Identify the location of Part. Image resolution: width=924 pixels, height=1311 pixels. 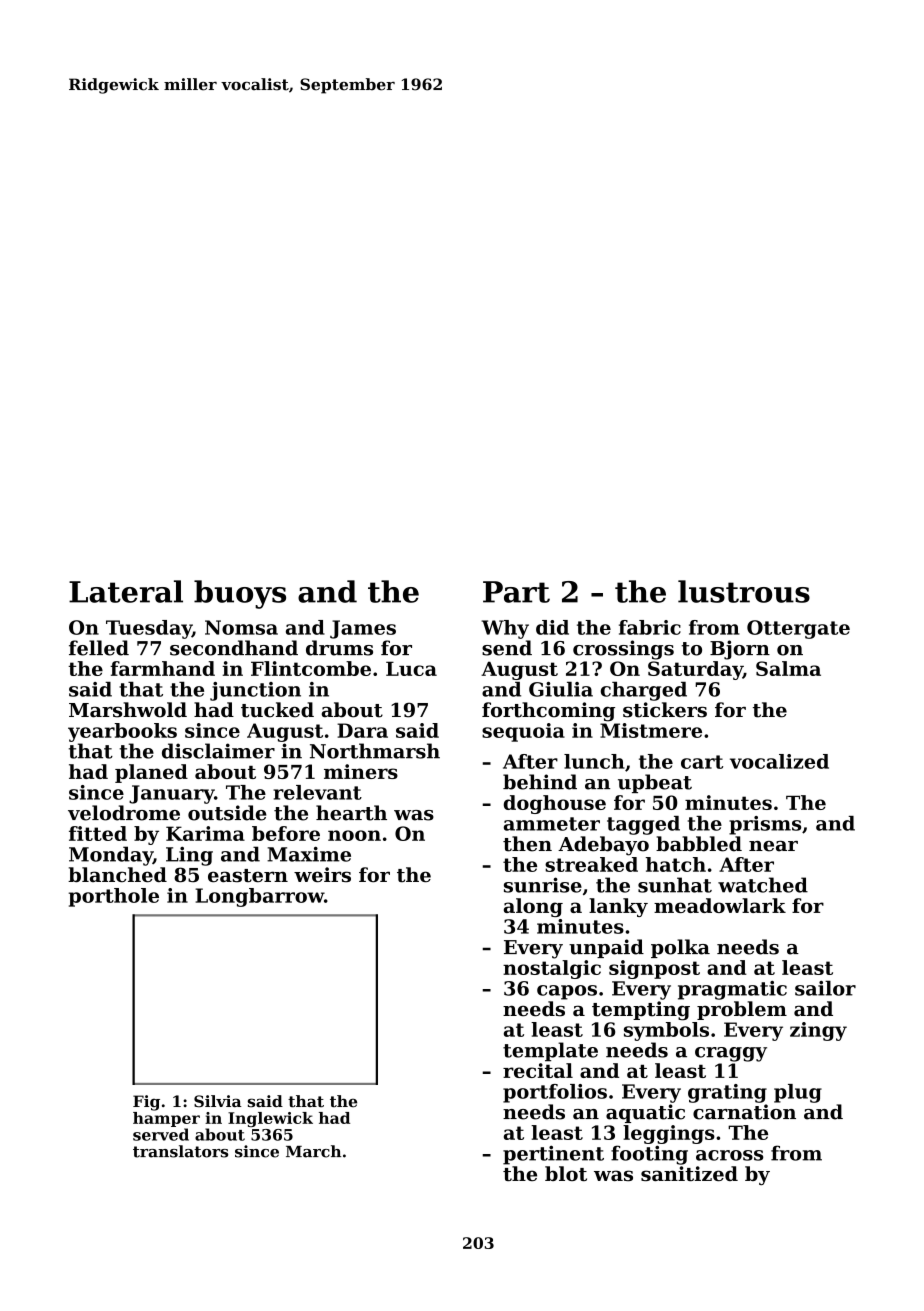
(516, 592).
